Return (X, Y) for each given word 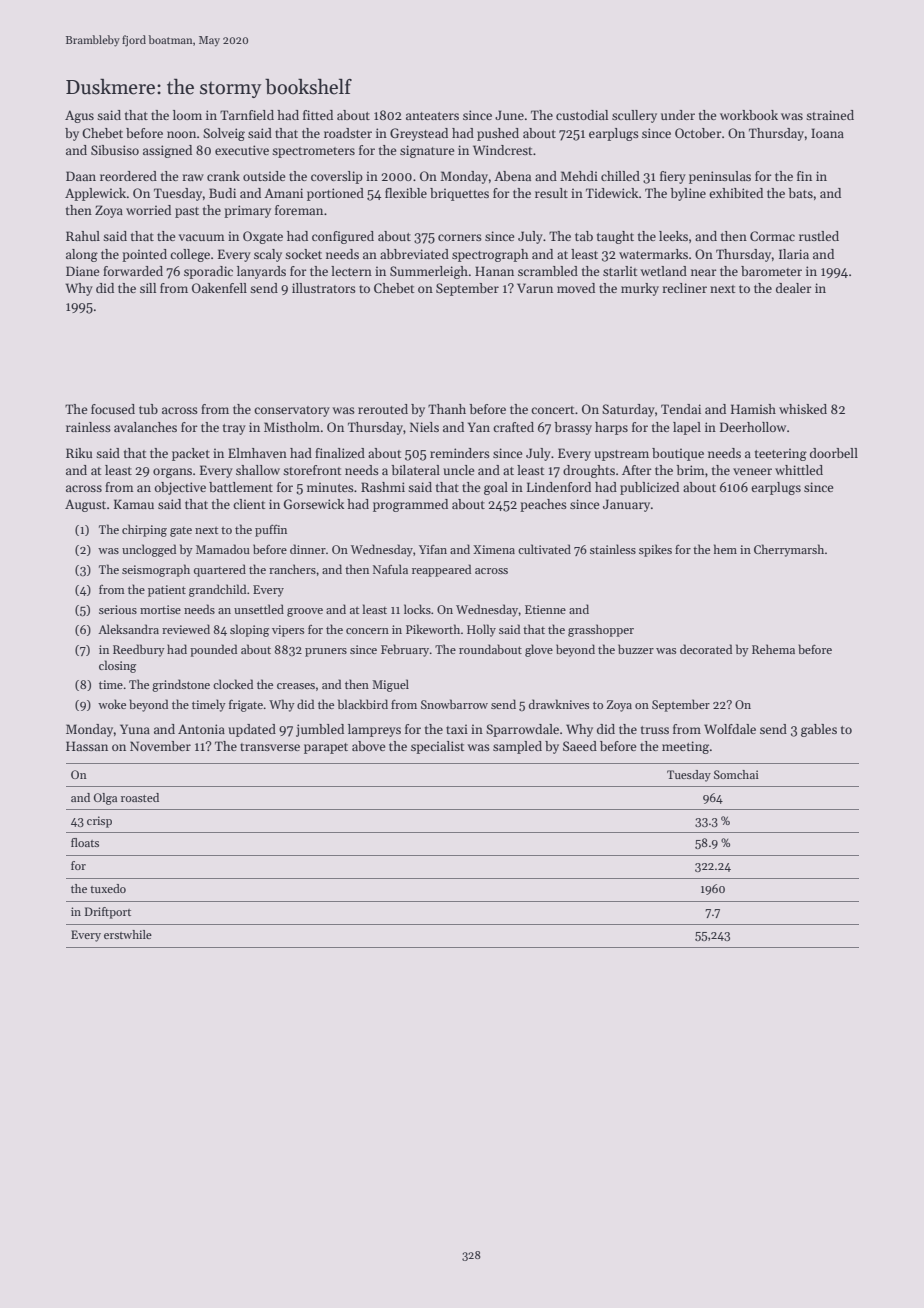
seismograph (156, 570)
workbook (749, 115)
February (405, 650)
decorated (706, 649)
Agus (79, 116)
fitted (318, 115)
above (368, 746)
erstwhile (128, 934)
